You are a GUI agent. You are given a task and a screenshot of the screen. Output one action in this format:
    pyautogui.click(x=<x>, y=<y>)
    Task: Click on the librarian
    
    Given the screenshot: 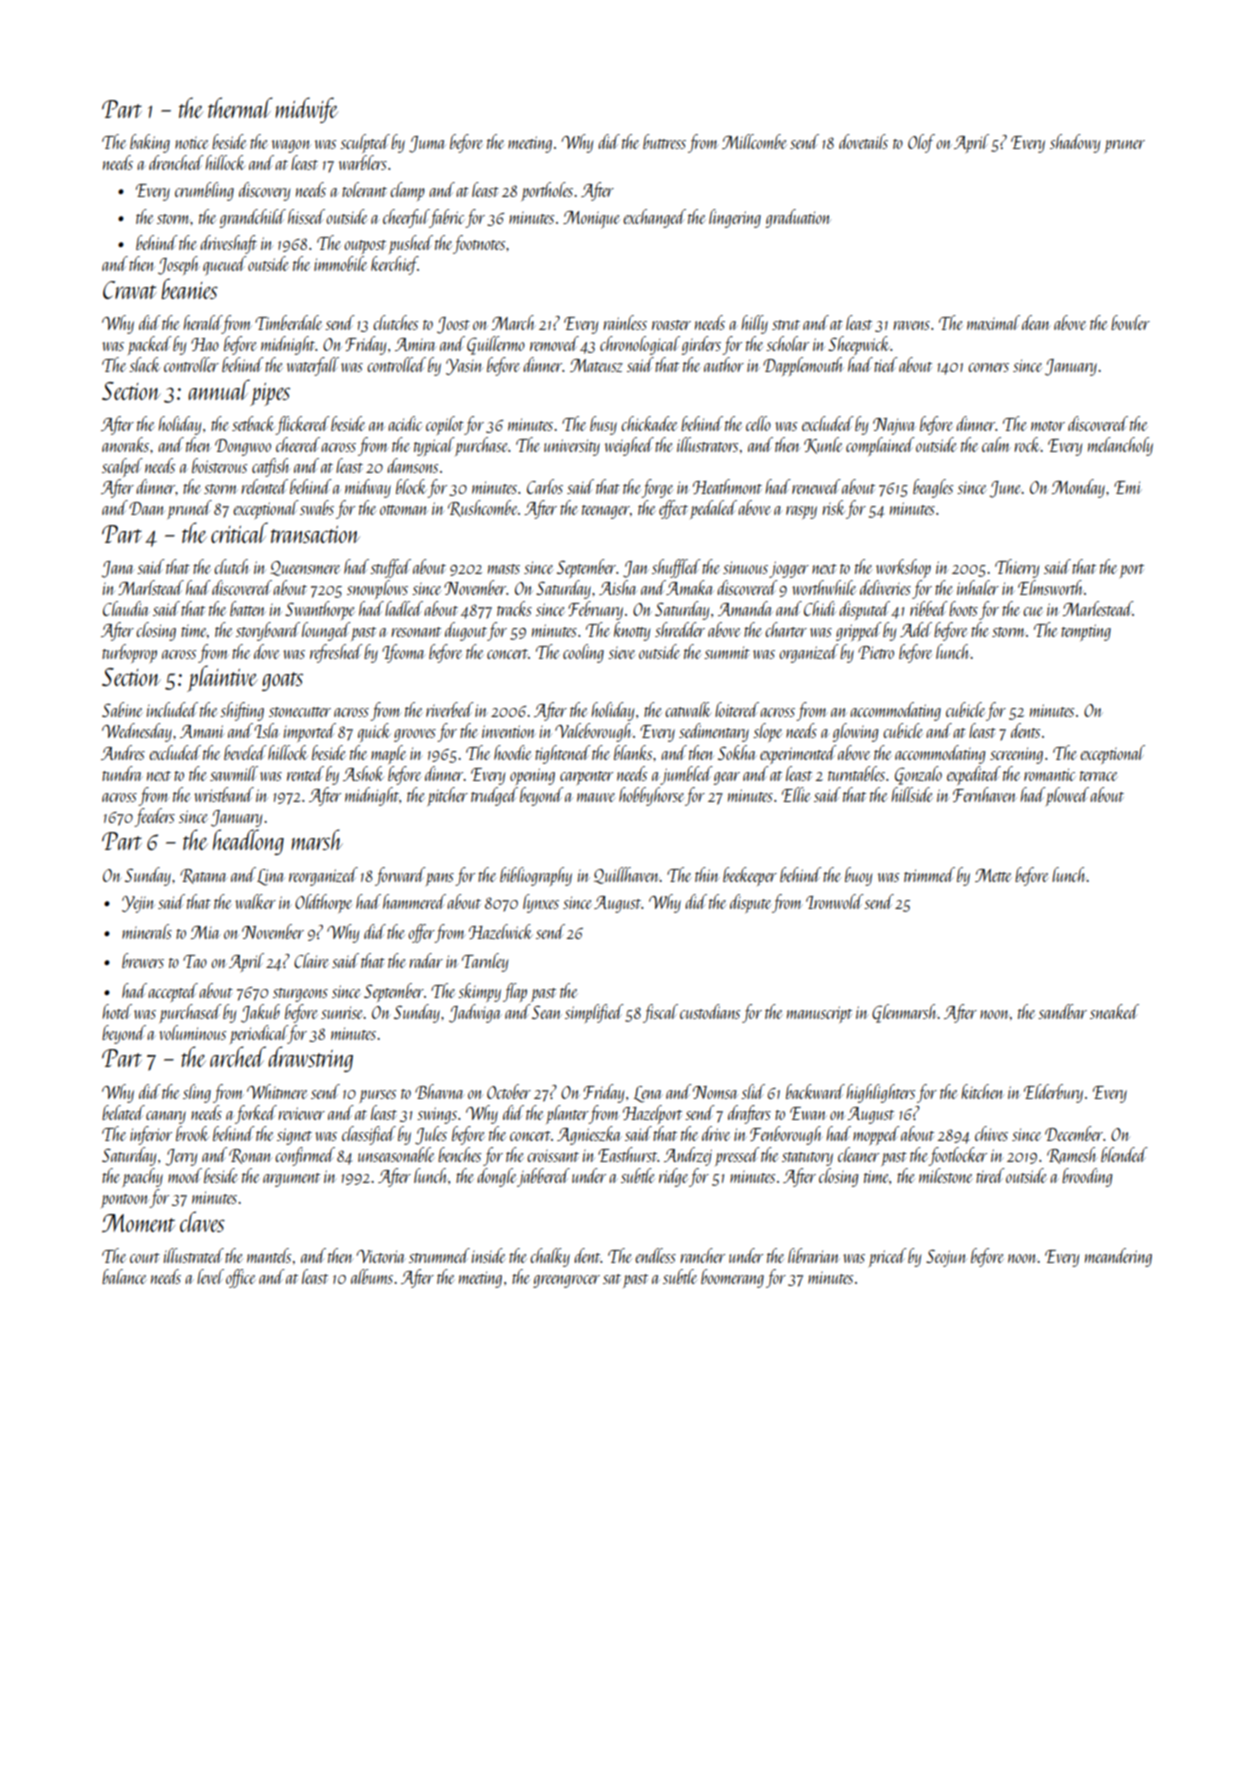 What is the action you would take?
    pyautogui.click(x=813, y=1255)
